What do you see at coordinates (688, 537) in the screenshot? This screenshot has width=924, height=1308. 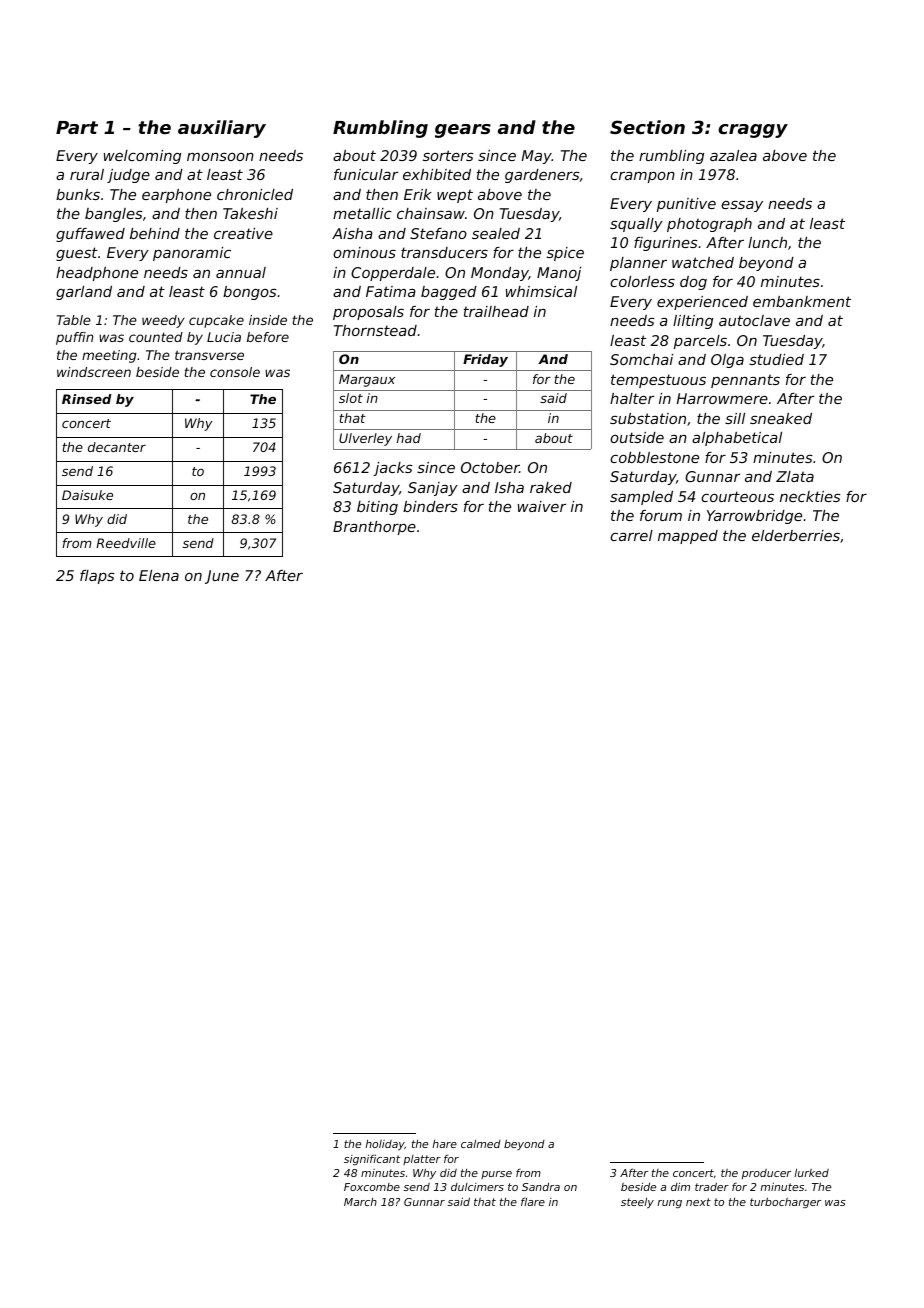 I see `mapped` at bounding box center [688, 537].
